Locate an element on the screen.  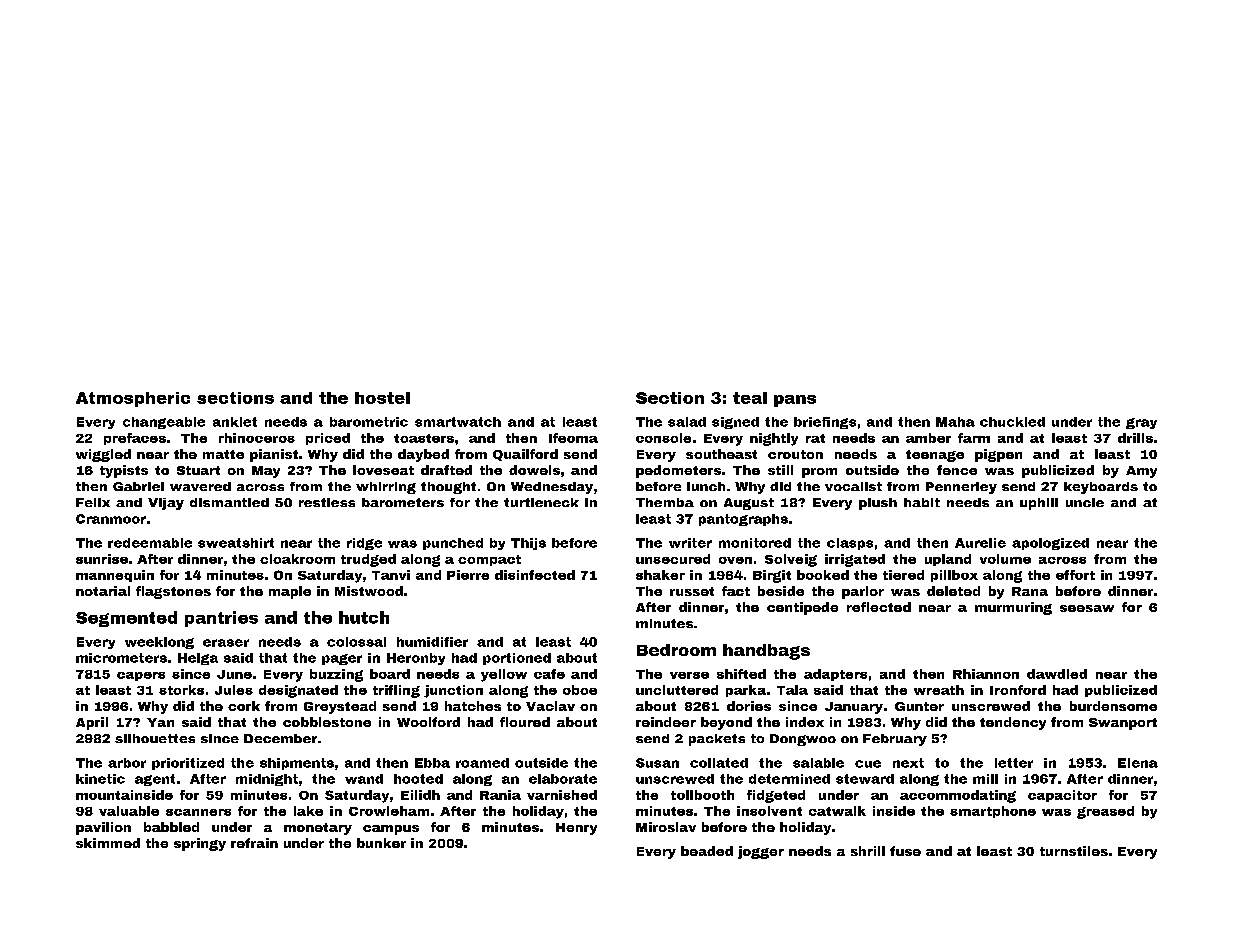
wavered is located at coordinates (200, 486).
